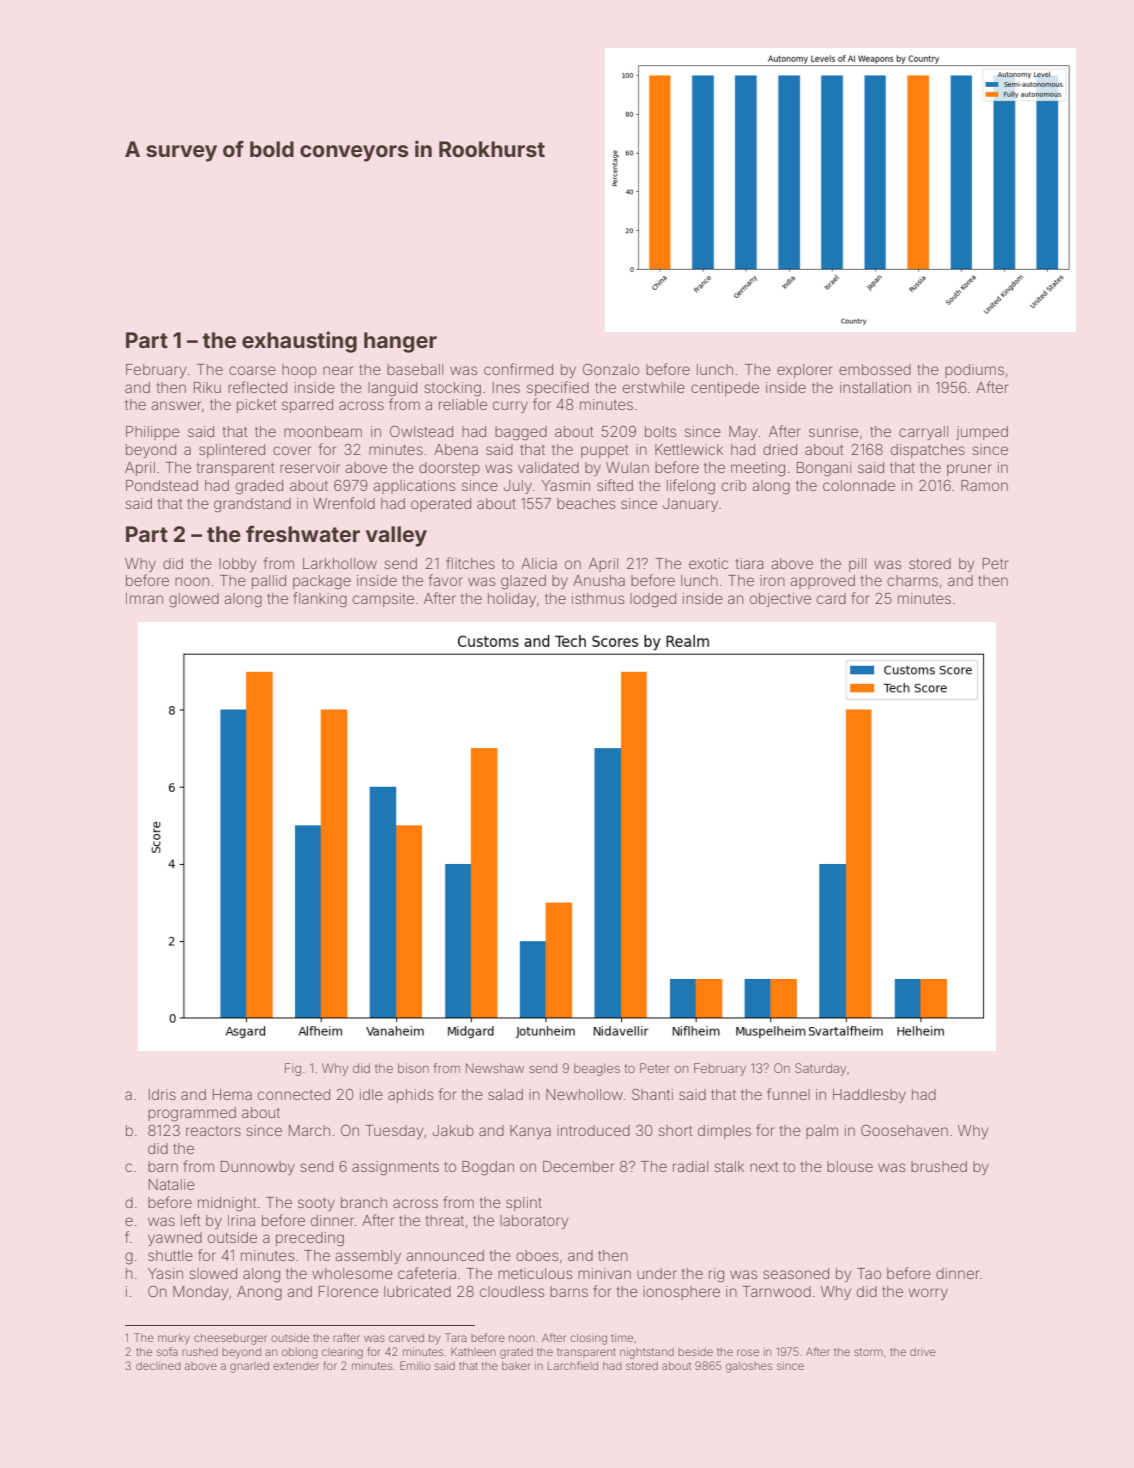 This document has height=1468, width=1134. I want to click on funnel, so click(788, 1094).
